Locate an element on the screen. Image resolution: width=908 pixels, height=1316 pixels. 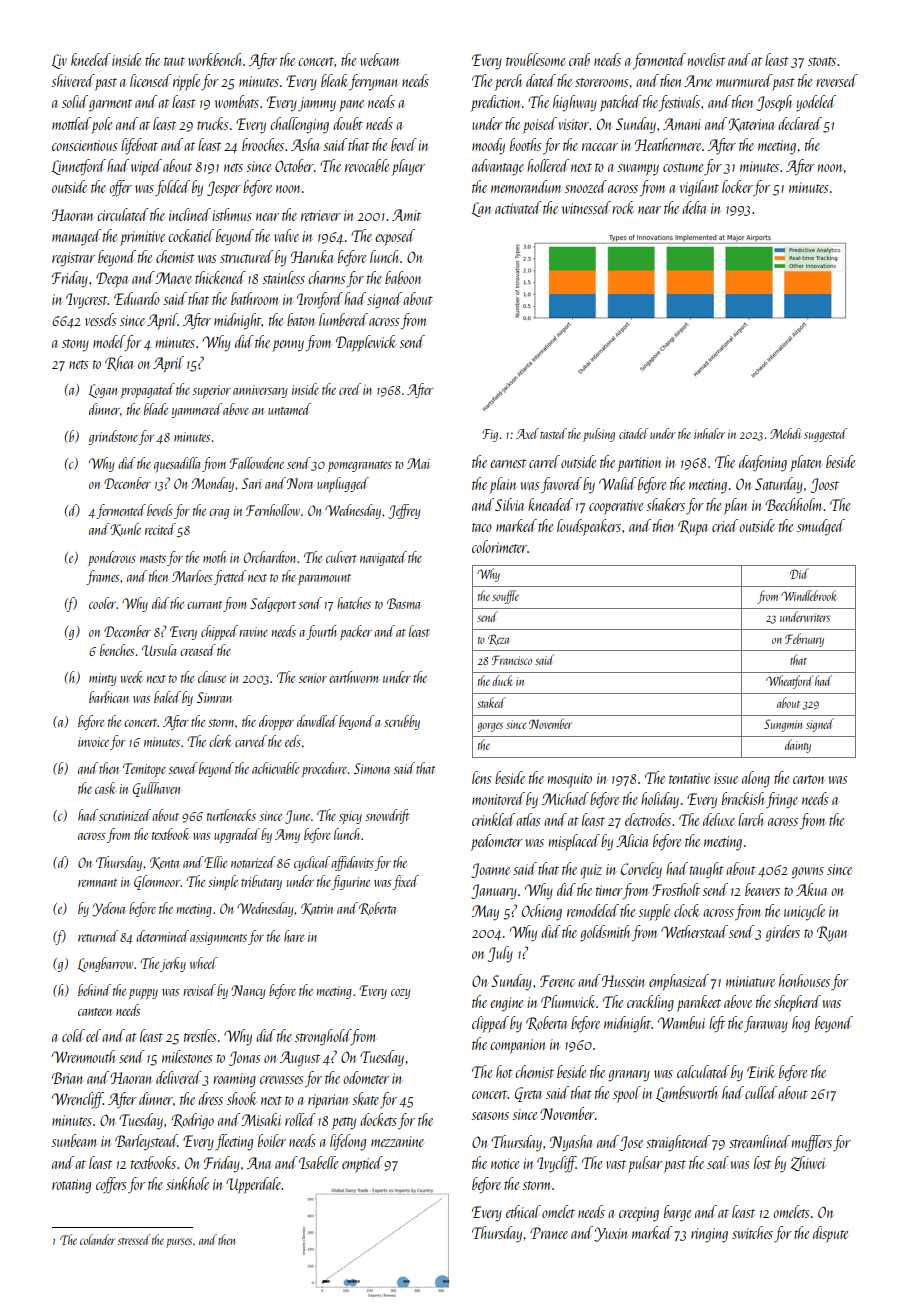
registrar is located at coordinates (73, 259).
